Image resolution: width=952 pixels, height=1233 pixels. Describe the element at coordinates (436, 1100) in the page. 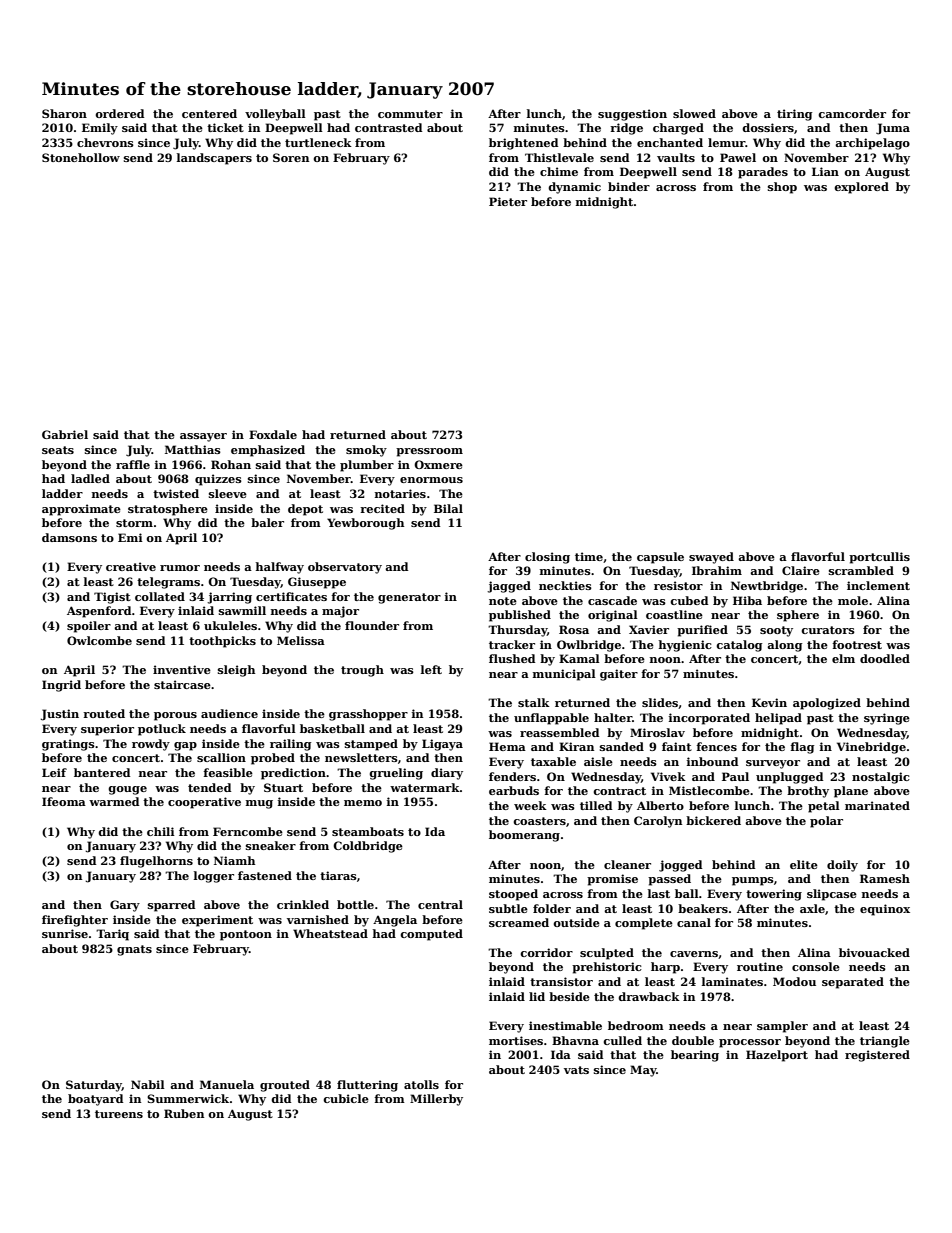

I see `Millerby` at that location.
